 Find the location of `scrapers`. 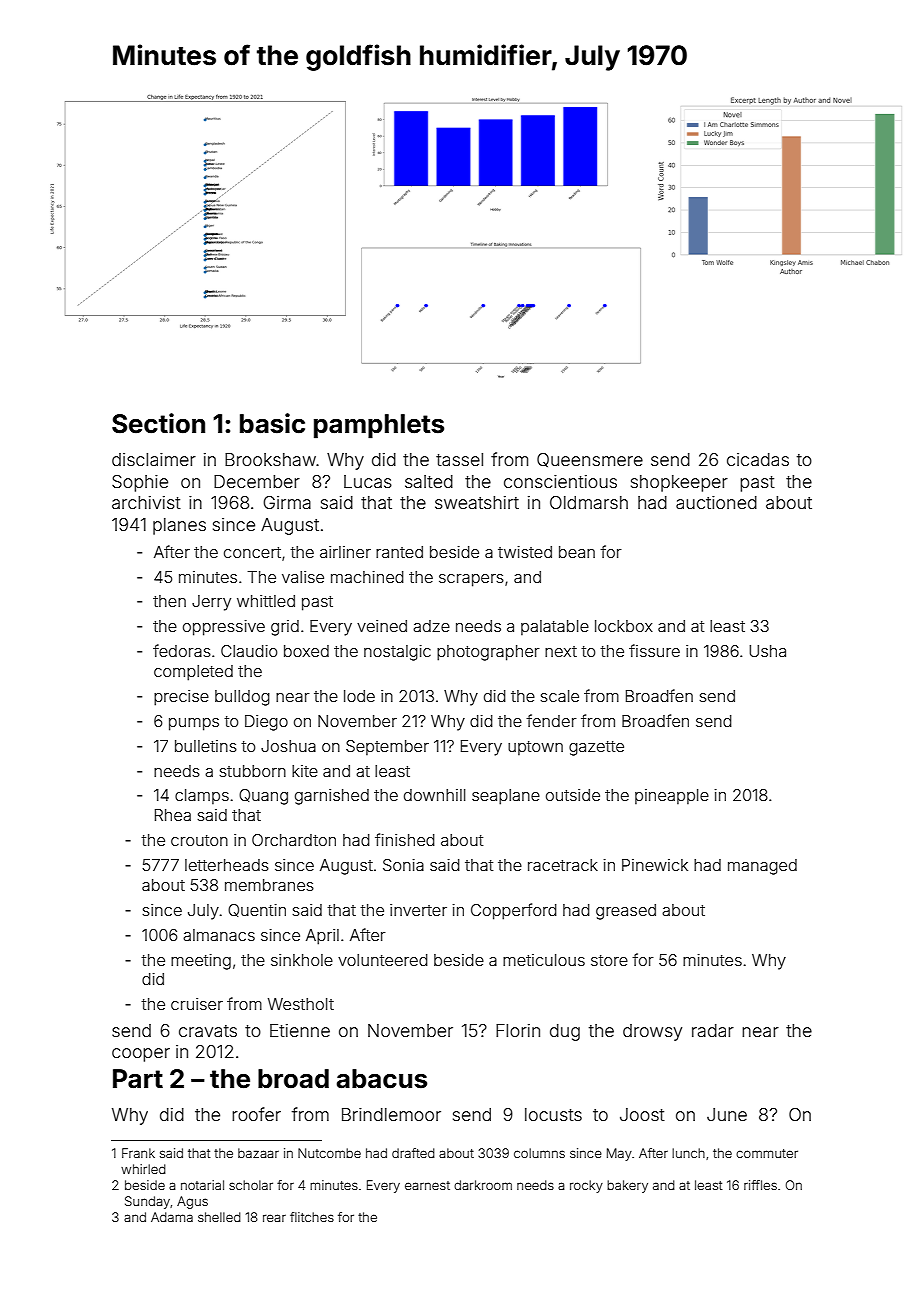

scrapers is located at coordinates (471, 580).
